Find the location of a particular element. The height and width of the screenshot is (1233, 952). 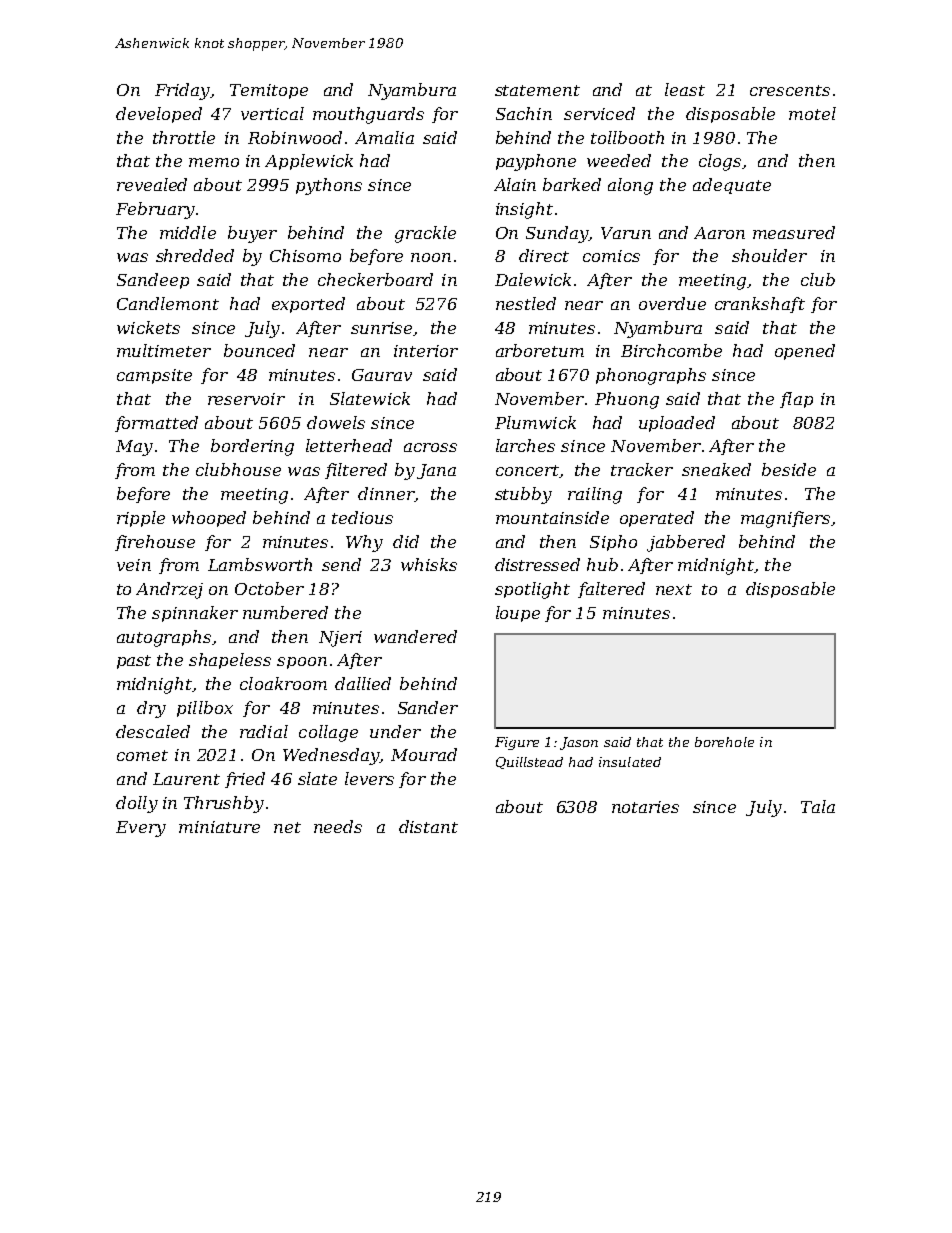

Varun is located at coordinates (626, 233).
